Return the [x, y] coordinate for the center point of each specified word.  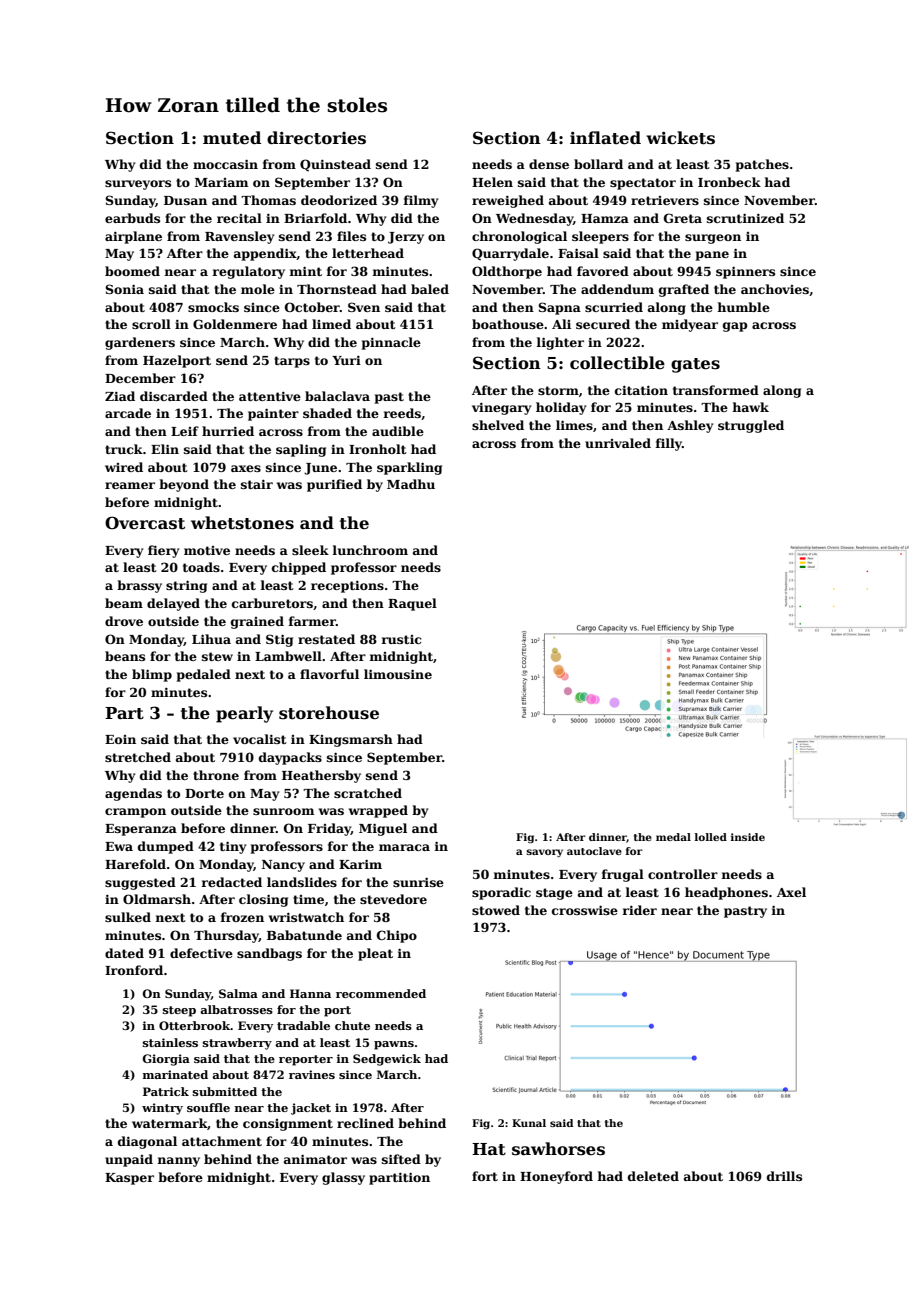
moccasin [225, 164]
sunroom [283, 811]
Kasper [129, 1179]
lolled [711, 837]
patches [762, 165]
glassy [343, 1178]
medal [673, 837]
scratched [368, 793]
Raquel [412, 604]
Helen [492, 182]
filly [668, 444]
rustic [401, 639]
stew [217, 656]
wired [124, 467]
